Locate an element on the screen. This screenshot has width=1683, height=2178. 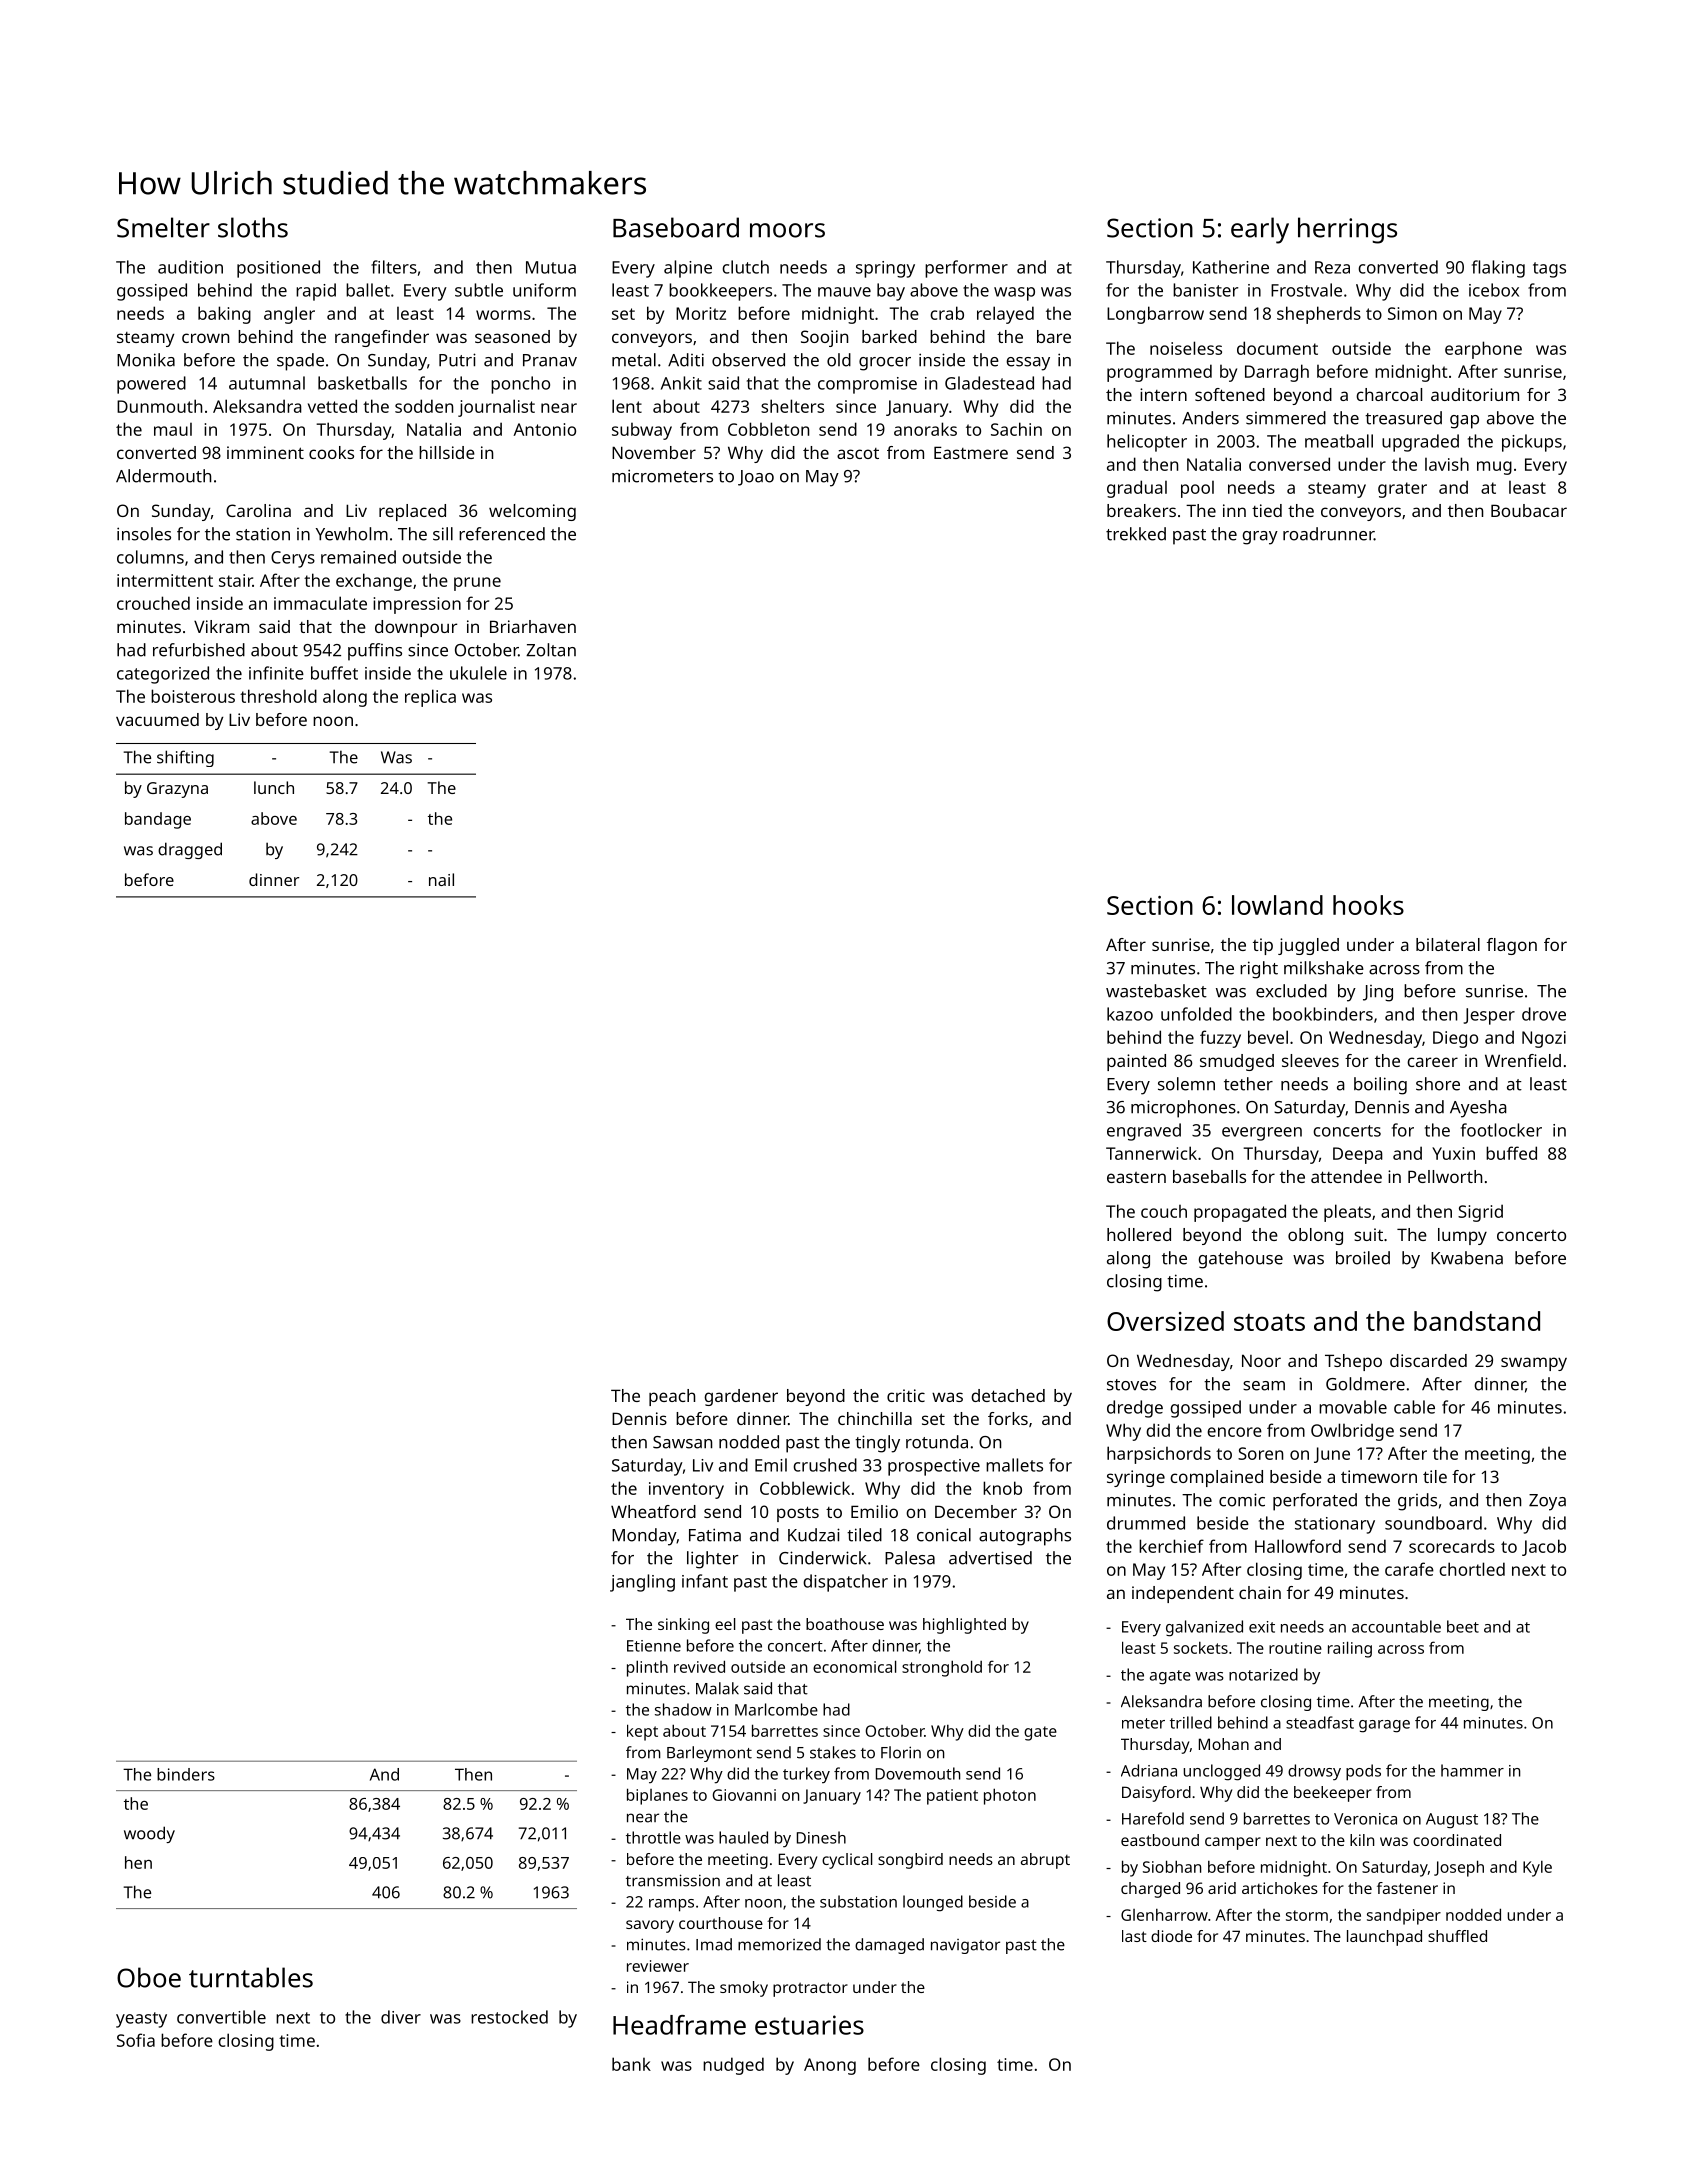
Zoya is located at coordinates (1547, 1502).
